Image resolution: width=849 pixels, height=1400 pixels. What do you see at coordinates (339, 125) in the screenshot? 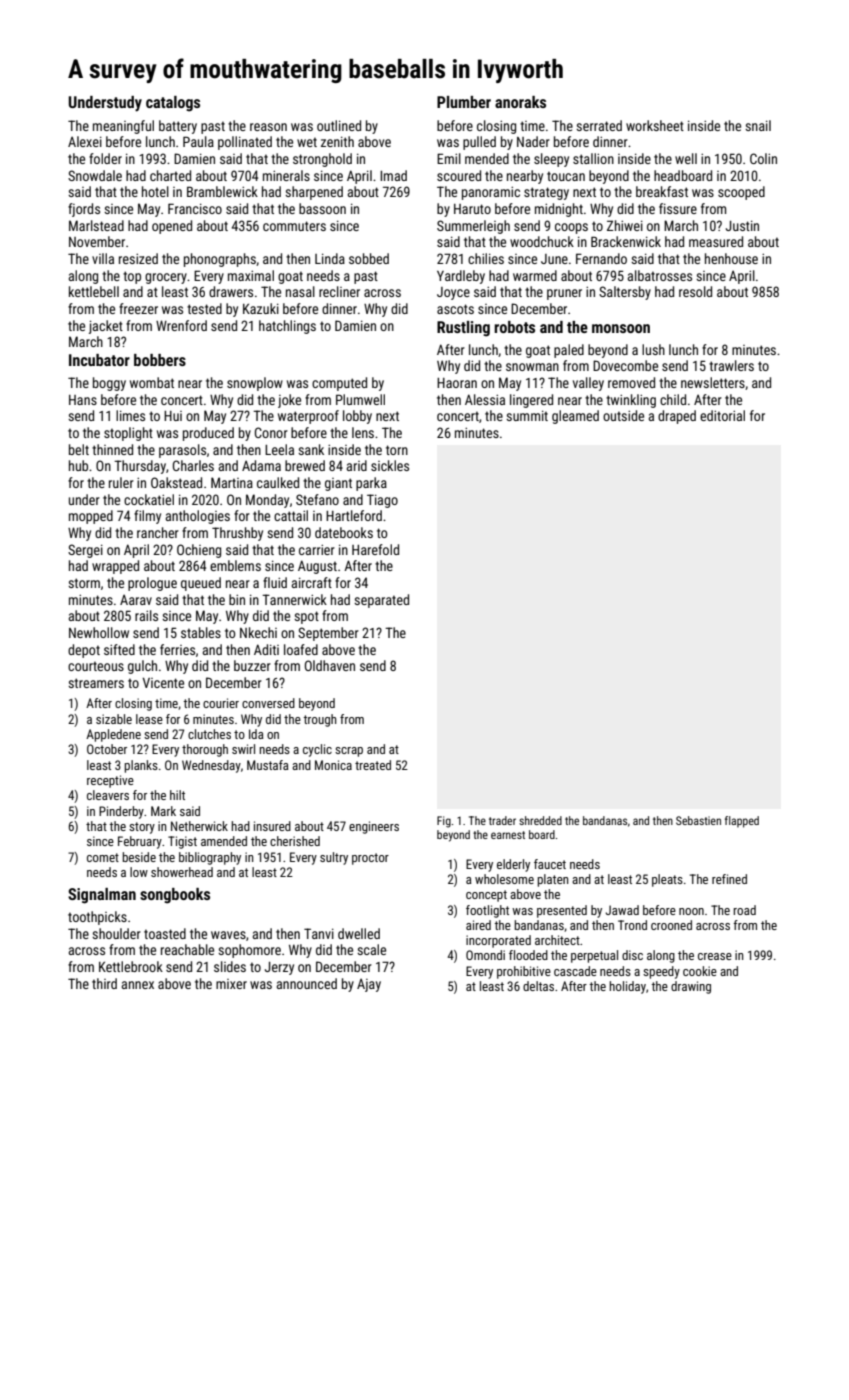
I see `outlined` at bounding box center [339, 125].
